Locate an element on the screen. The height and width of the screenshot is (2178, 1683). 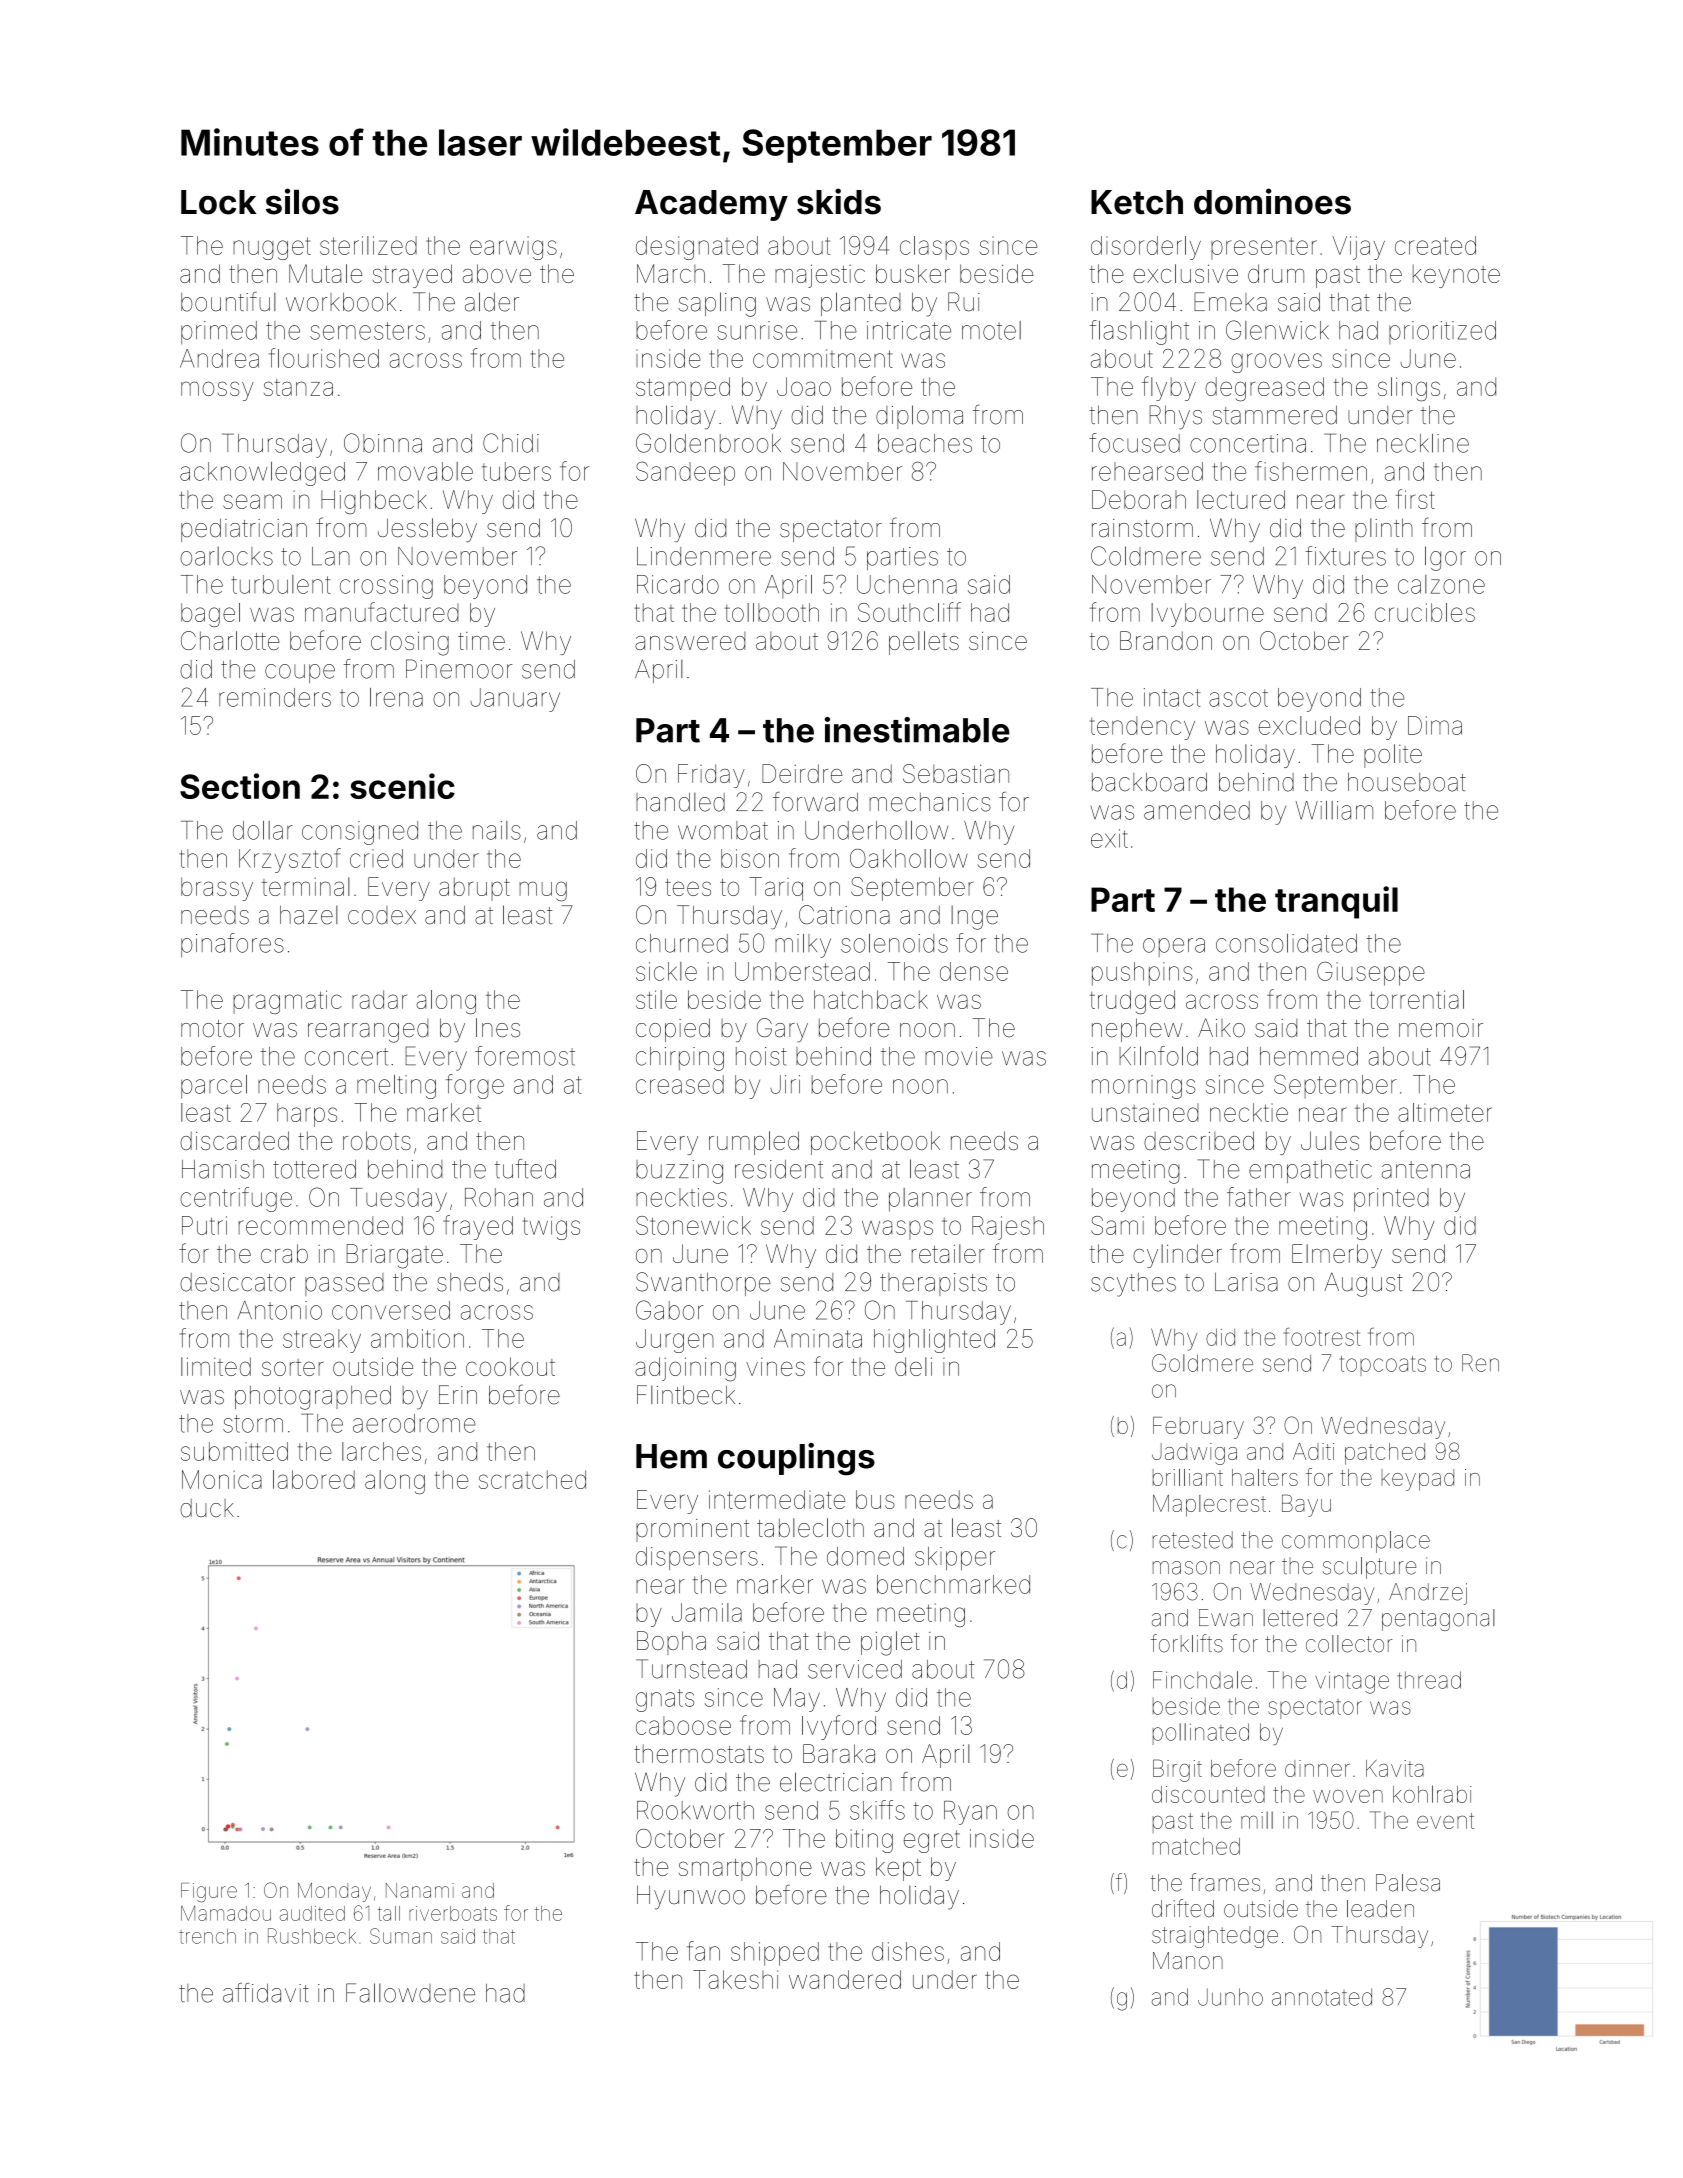
memoir is located at coordinates (1441, 1028).
